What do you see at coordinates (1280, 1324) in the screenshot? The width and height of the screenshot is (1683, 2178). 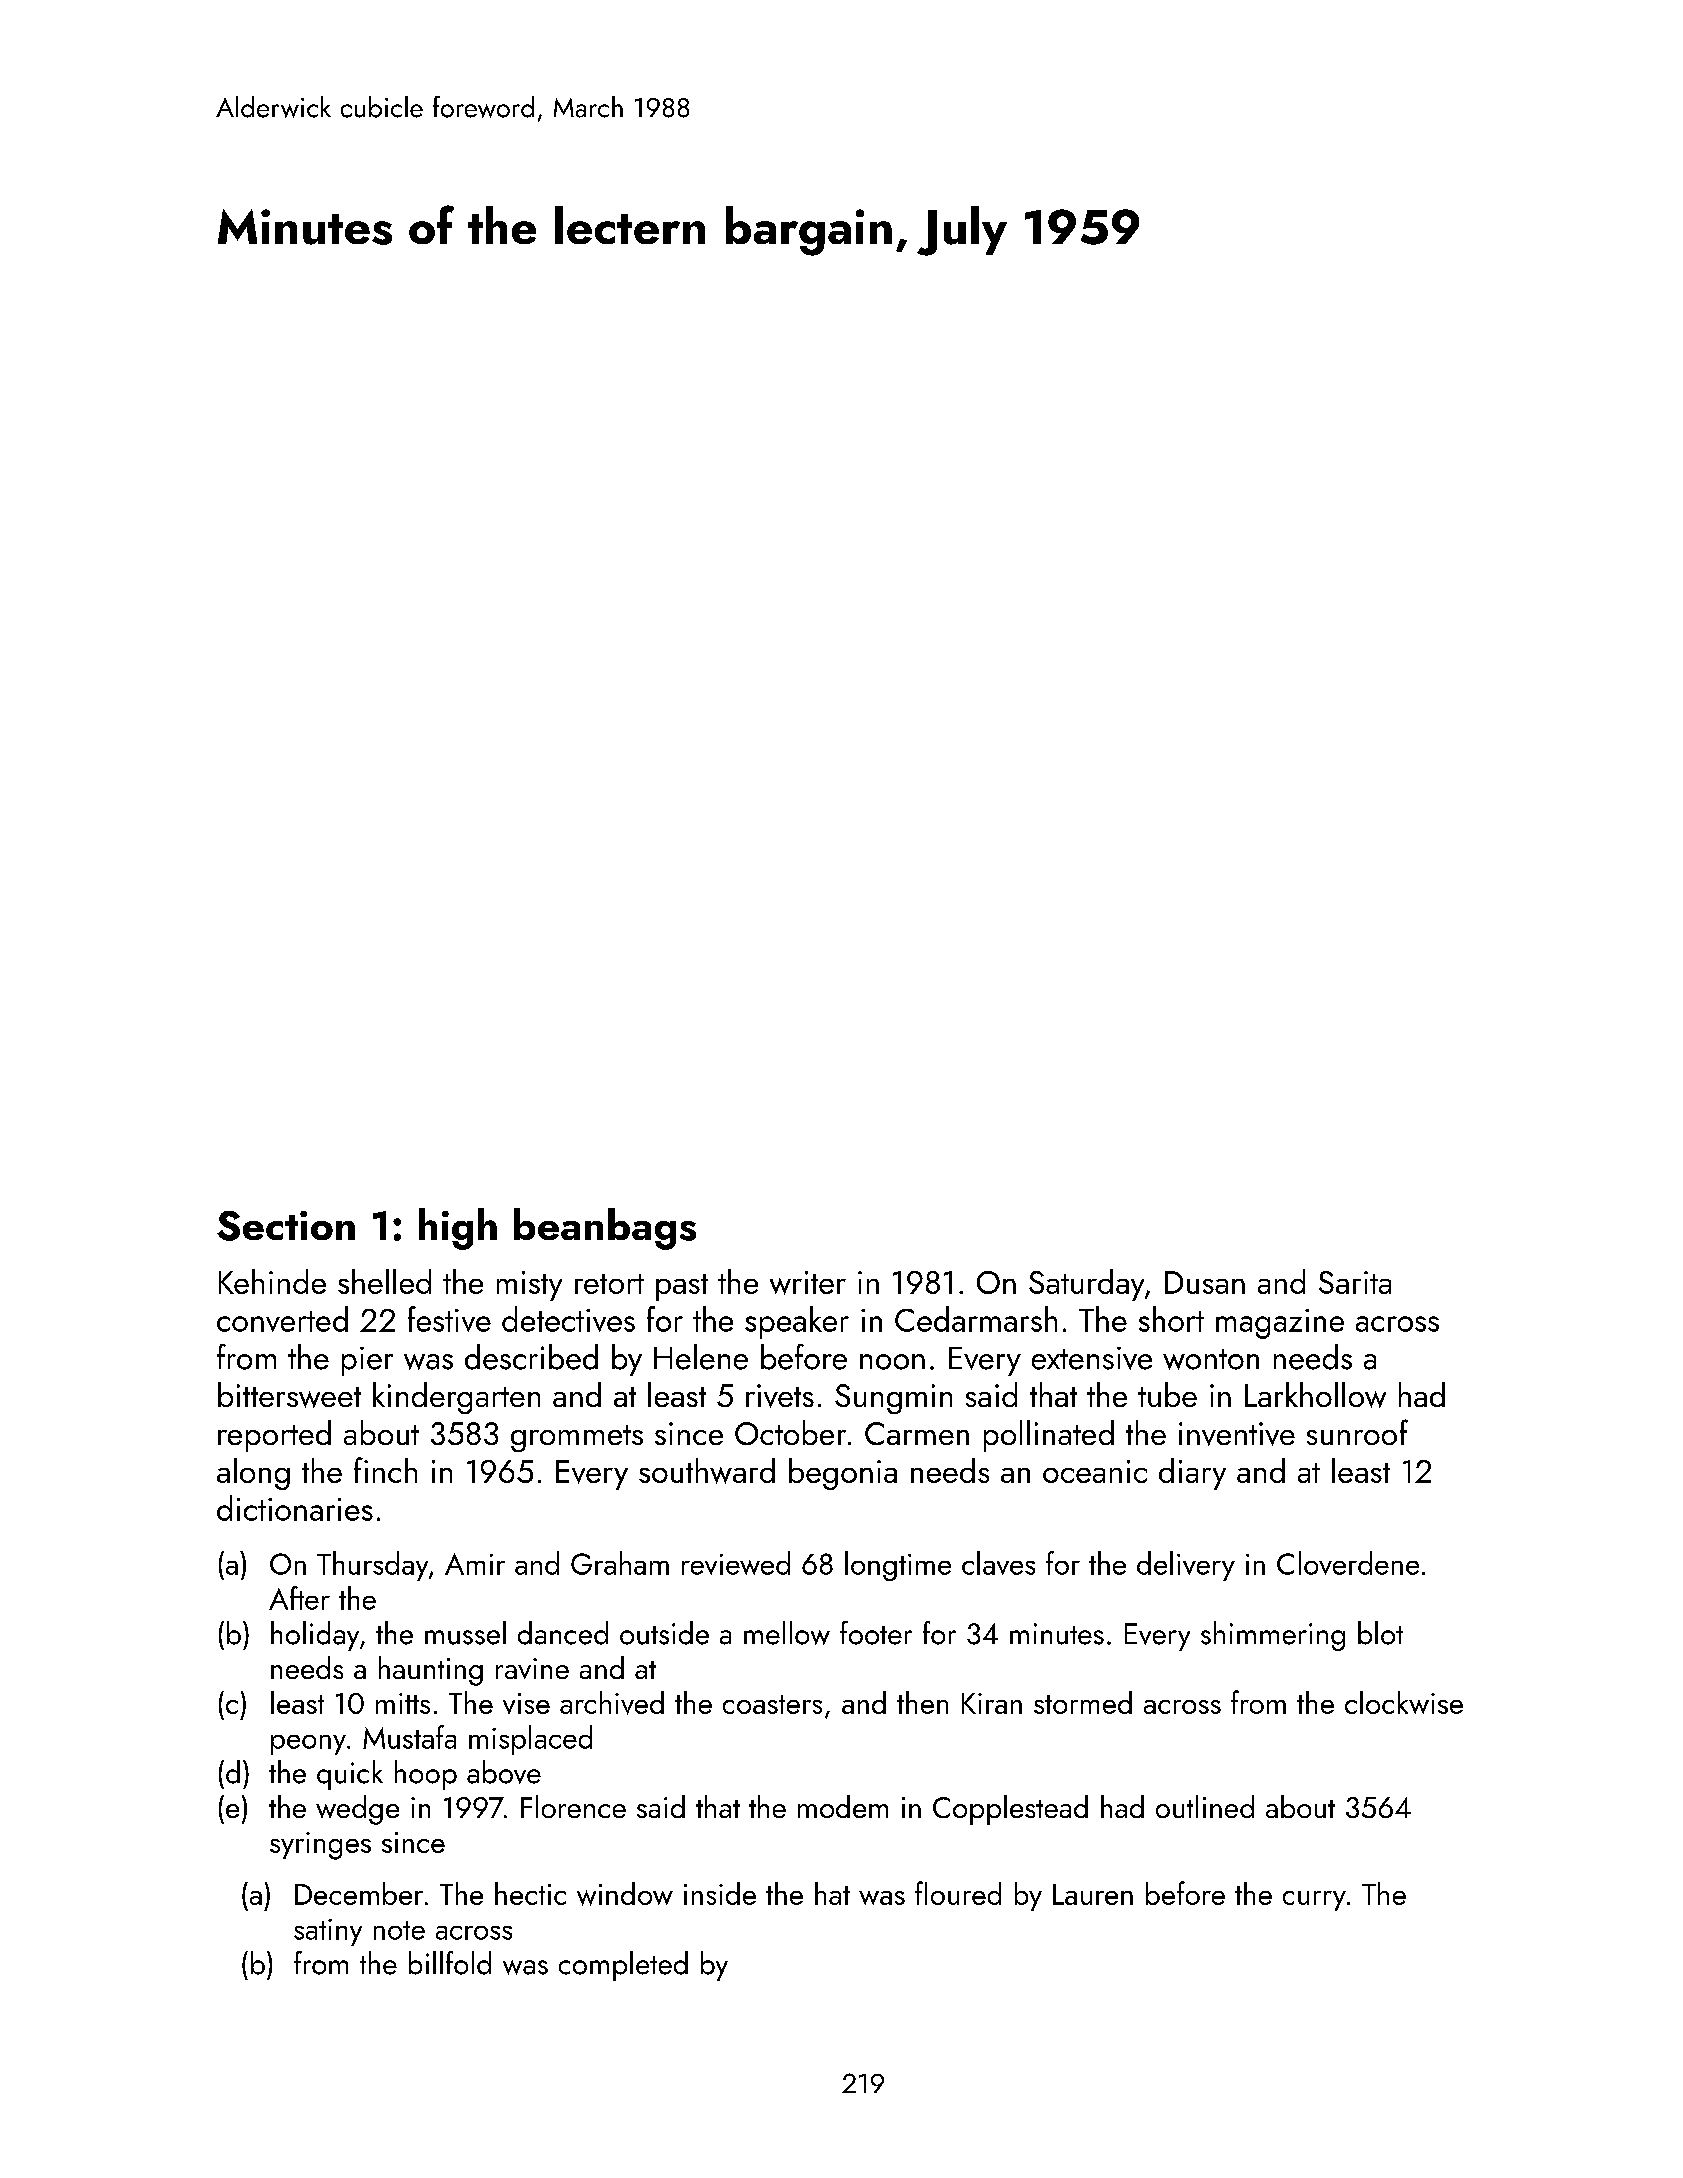 I see `magazine` at bounding box center [1280, 1324].
